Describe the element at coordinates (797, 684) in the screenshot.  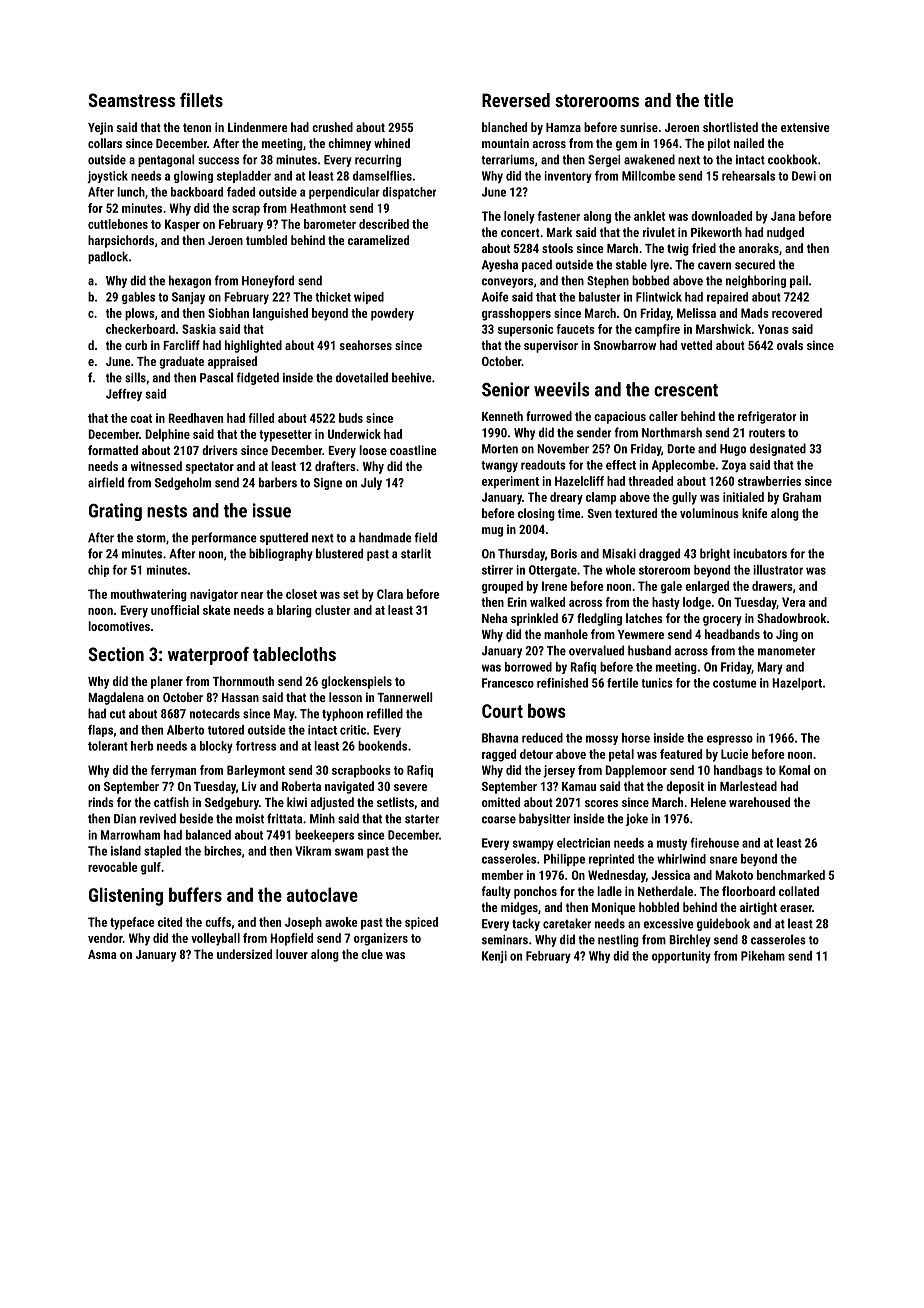
I see `Hazelport` at that location.
